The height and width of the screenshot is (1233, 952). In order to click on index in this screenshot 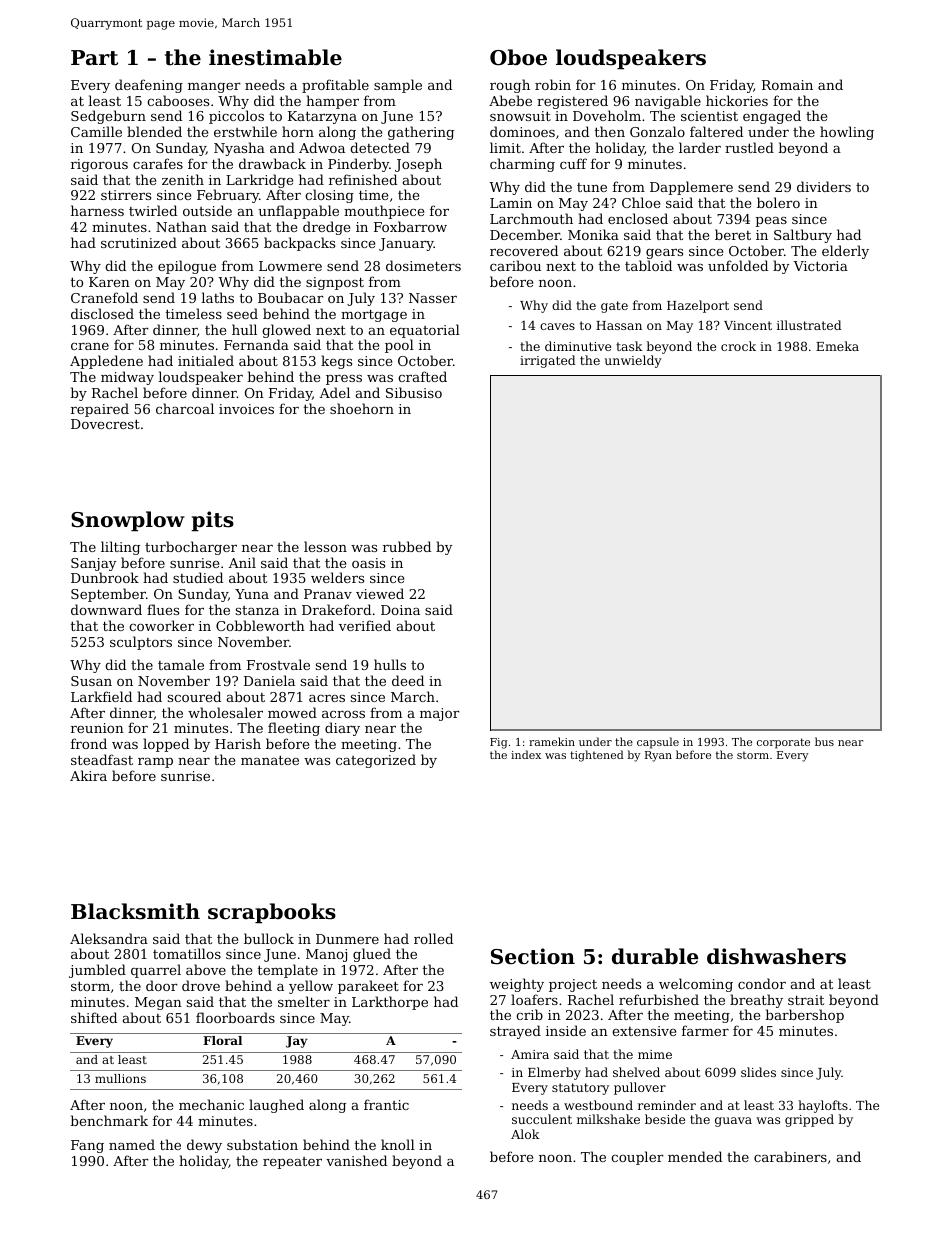, I will do `click(526, 754)`.
